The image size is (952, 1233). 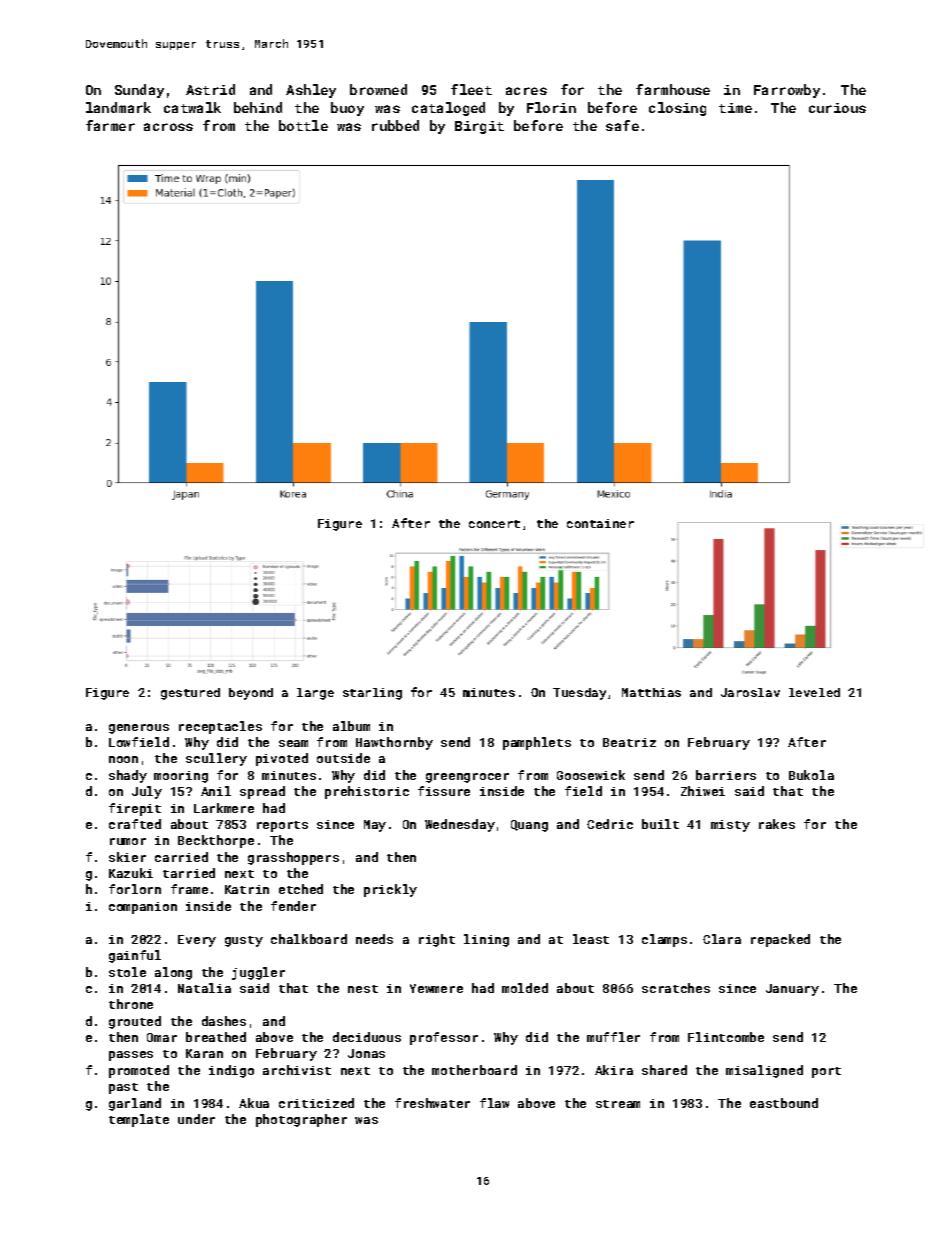 I want to click on curious, so click(x=837, y=108).
